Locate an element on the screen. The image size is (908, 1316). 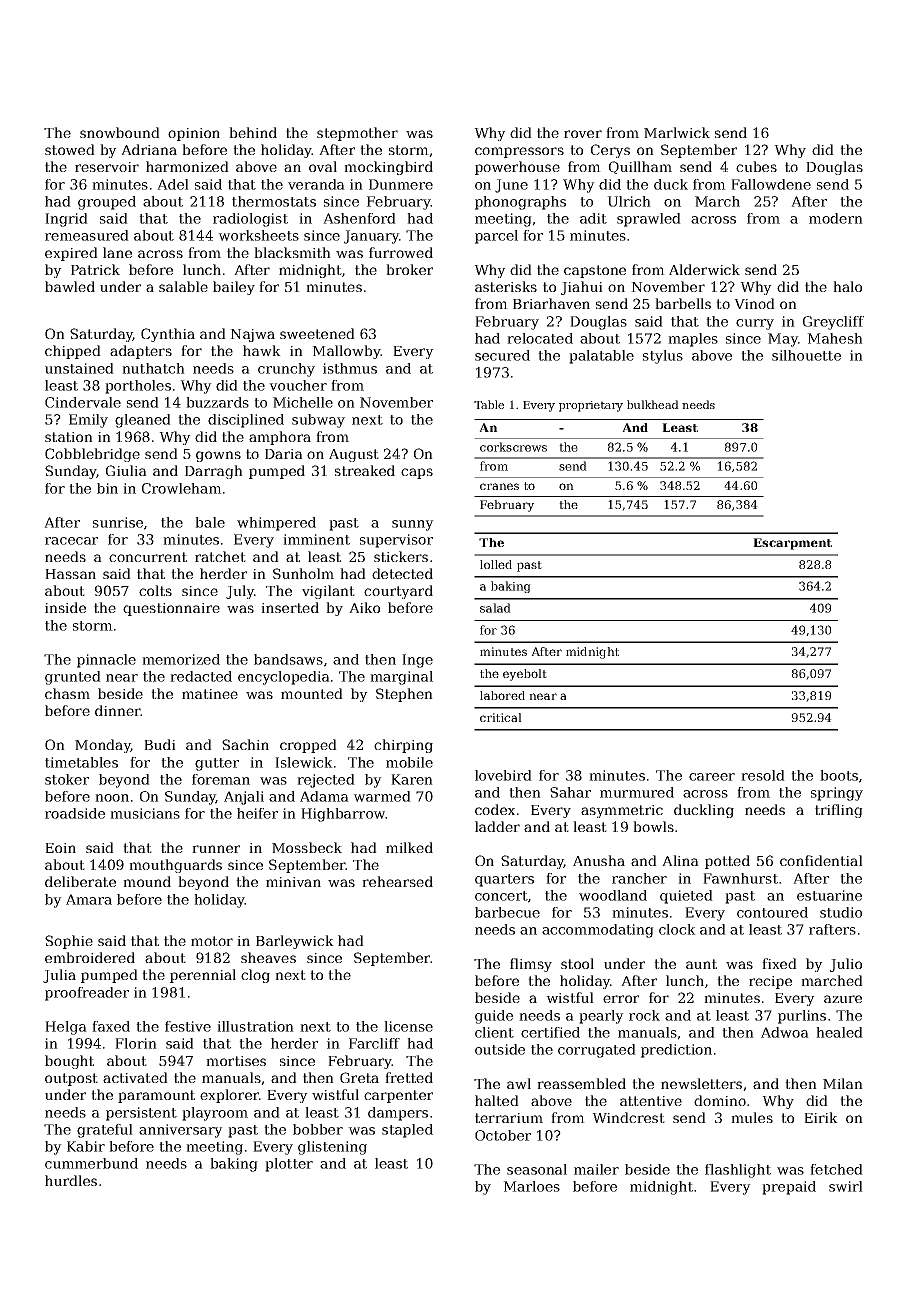
eyebolt is located at coordinates (525, 675).
